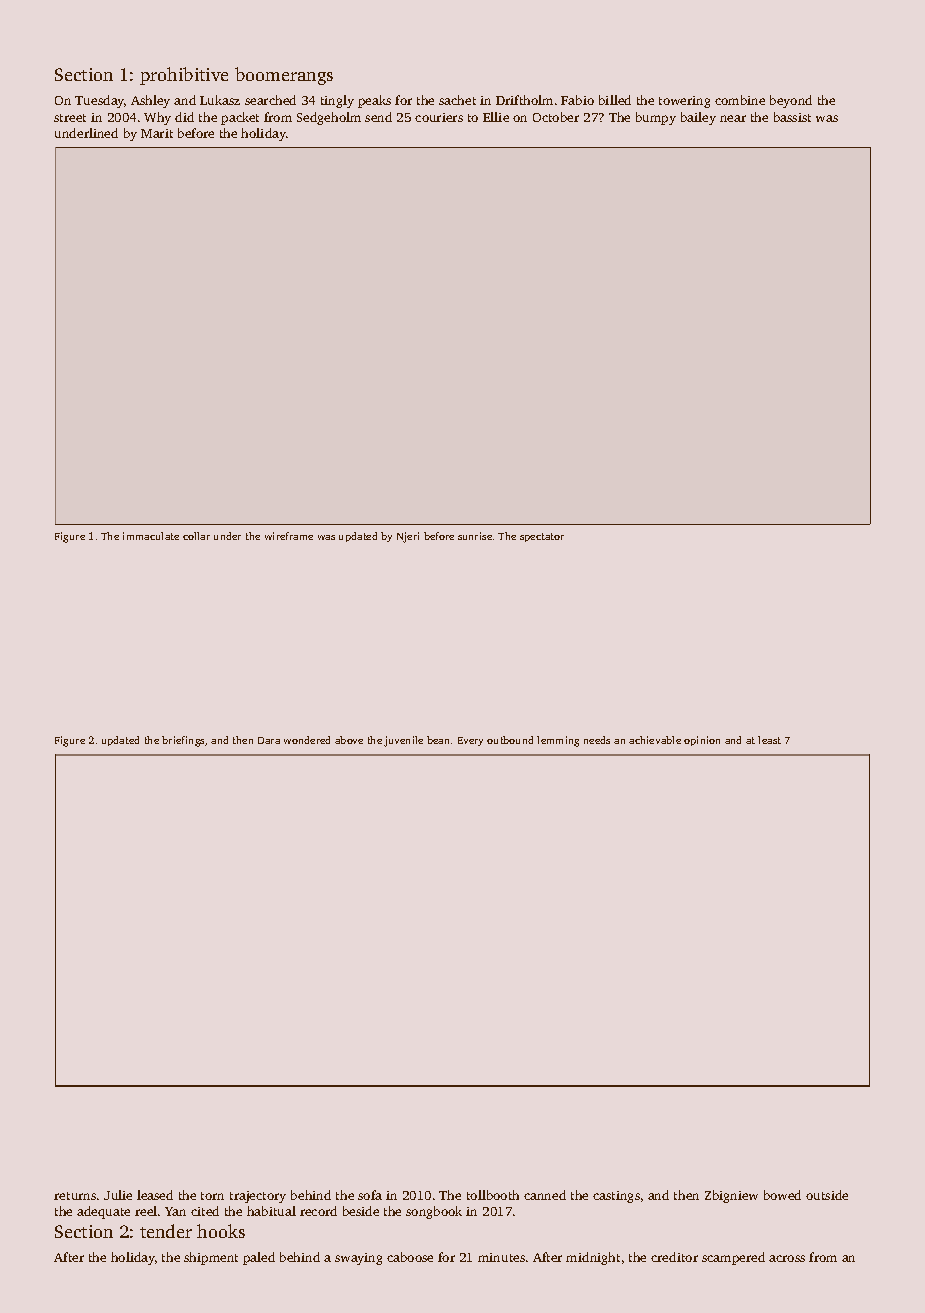  What do you see at coordinates (70, 118) in the page?
I see `street` at bounding box center [70, 118].
